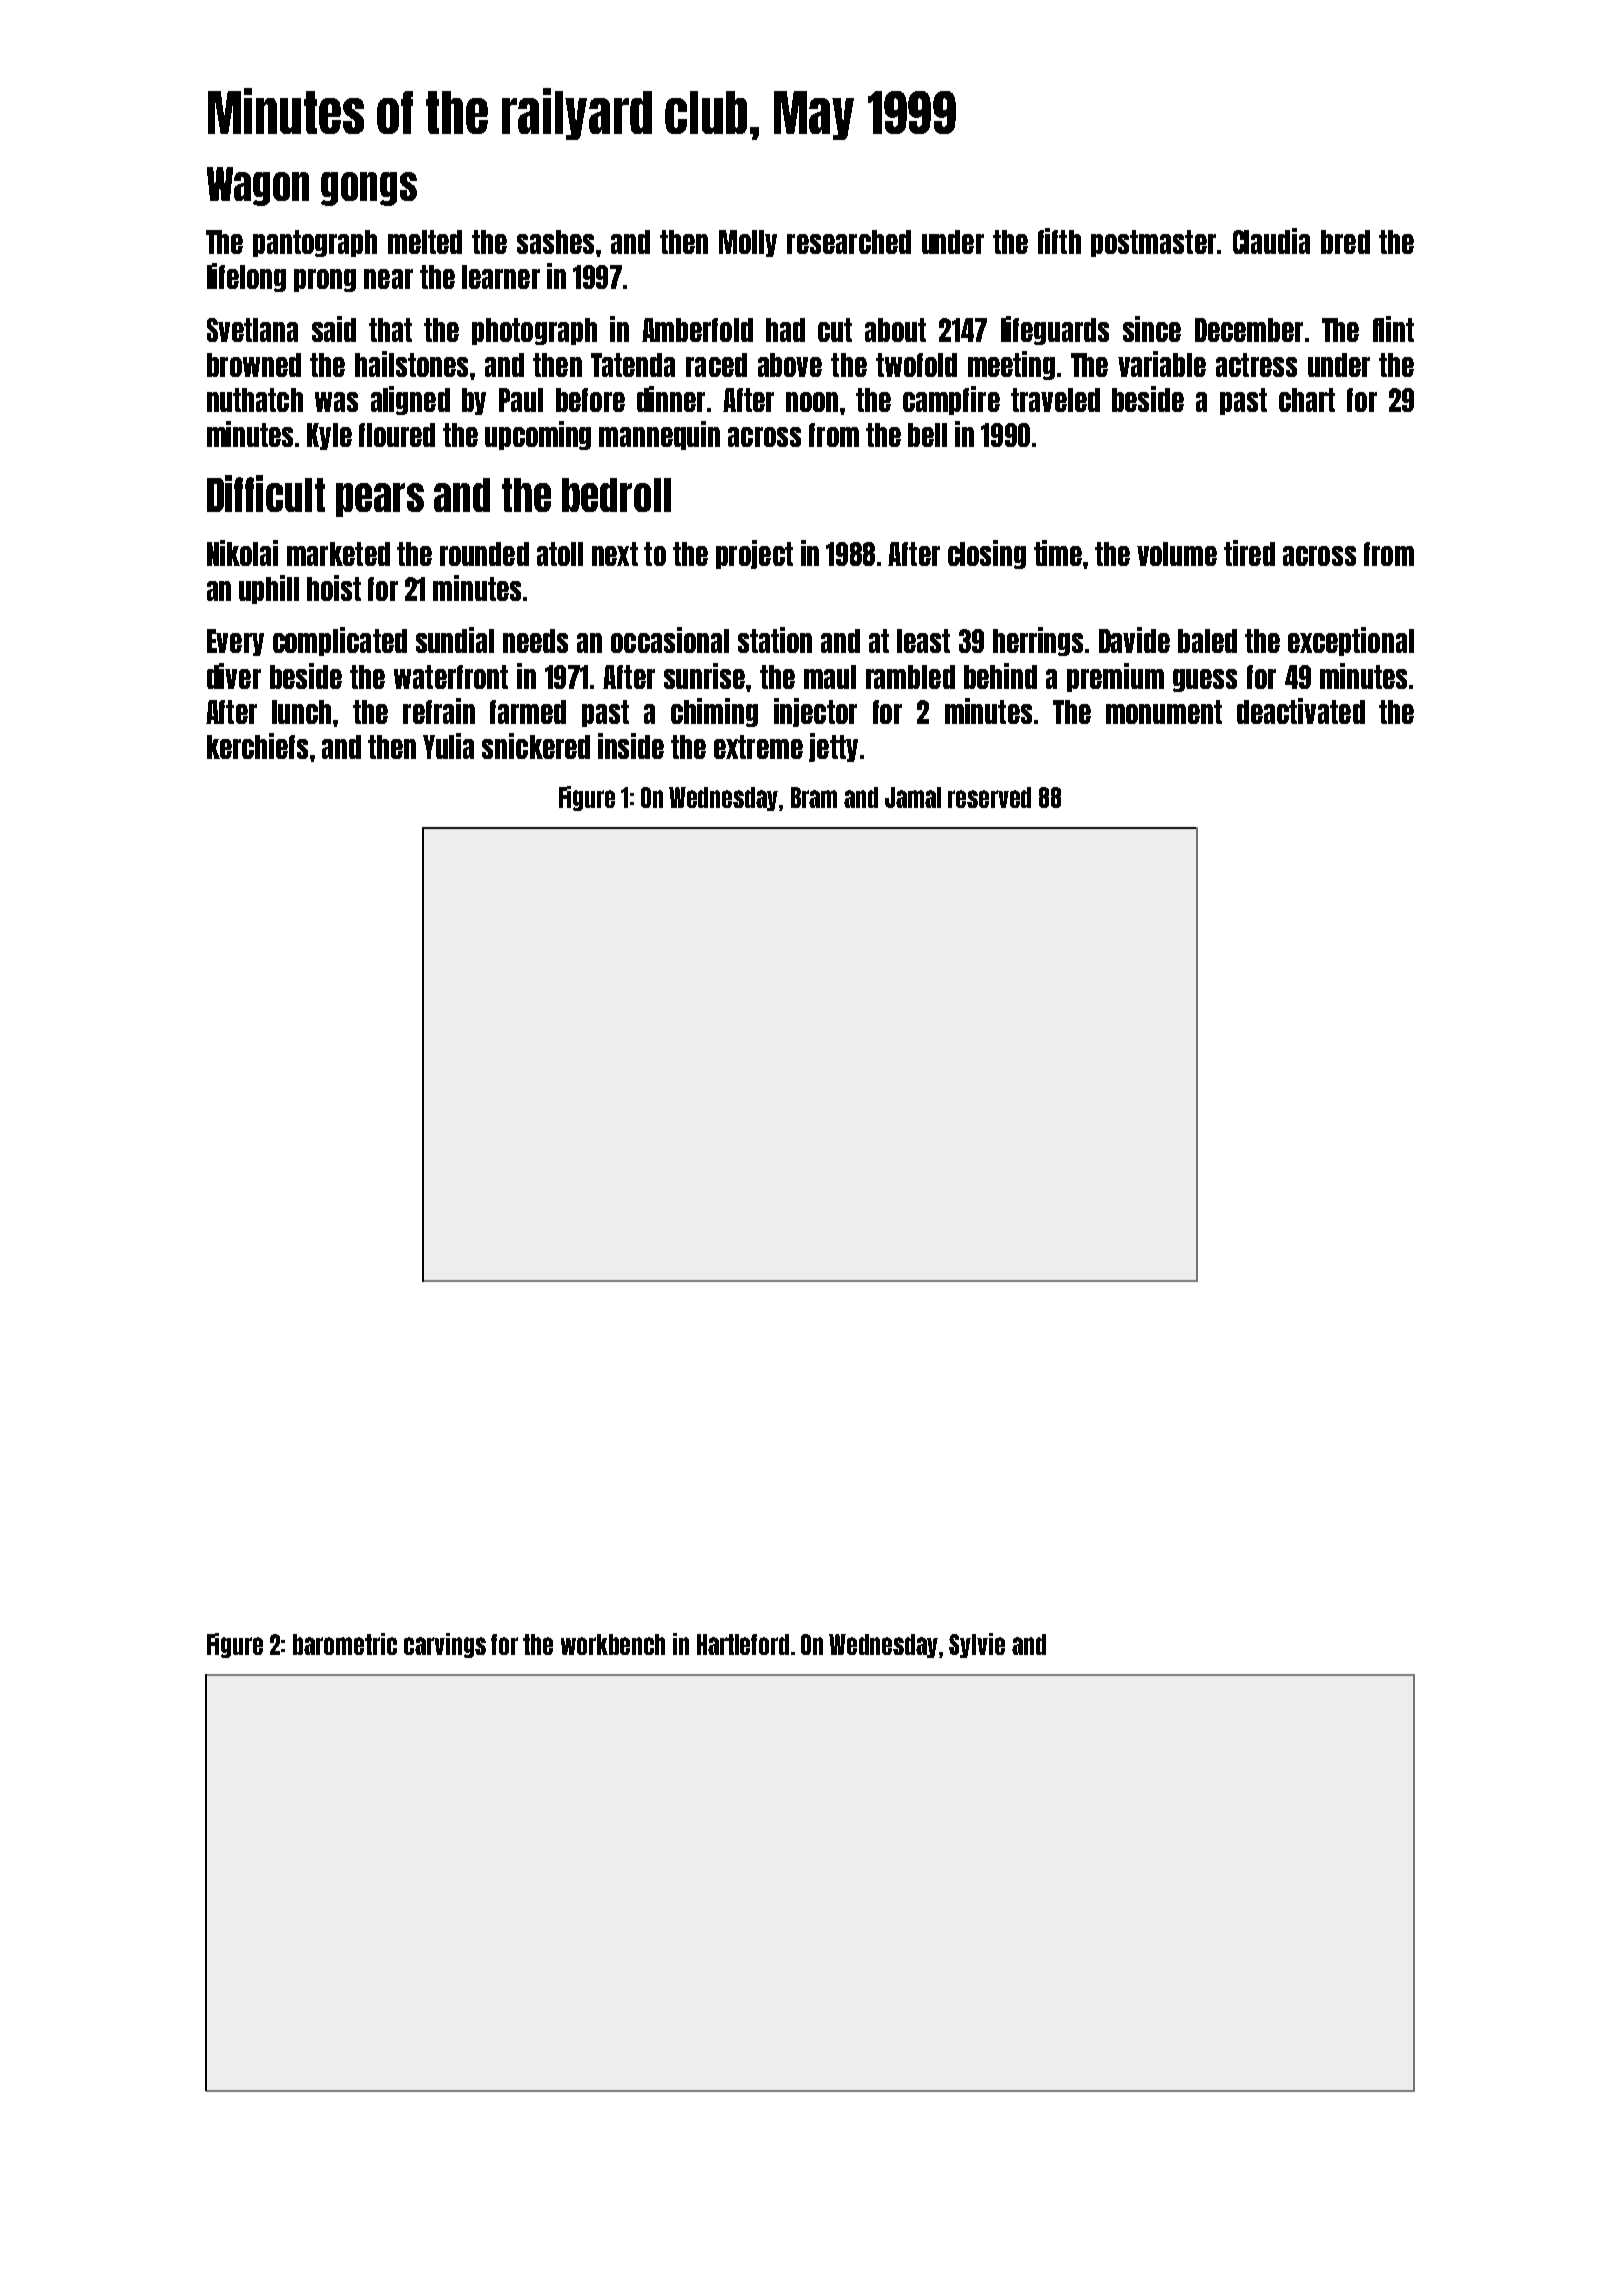  Describe the element at coordinates (345, 1644) in the document. I see `barometric` at that location.
